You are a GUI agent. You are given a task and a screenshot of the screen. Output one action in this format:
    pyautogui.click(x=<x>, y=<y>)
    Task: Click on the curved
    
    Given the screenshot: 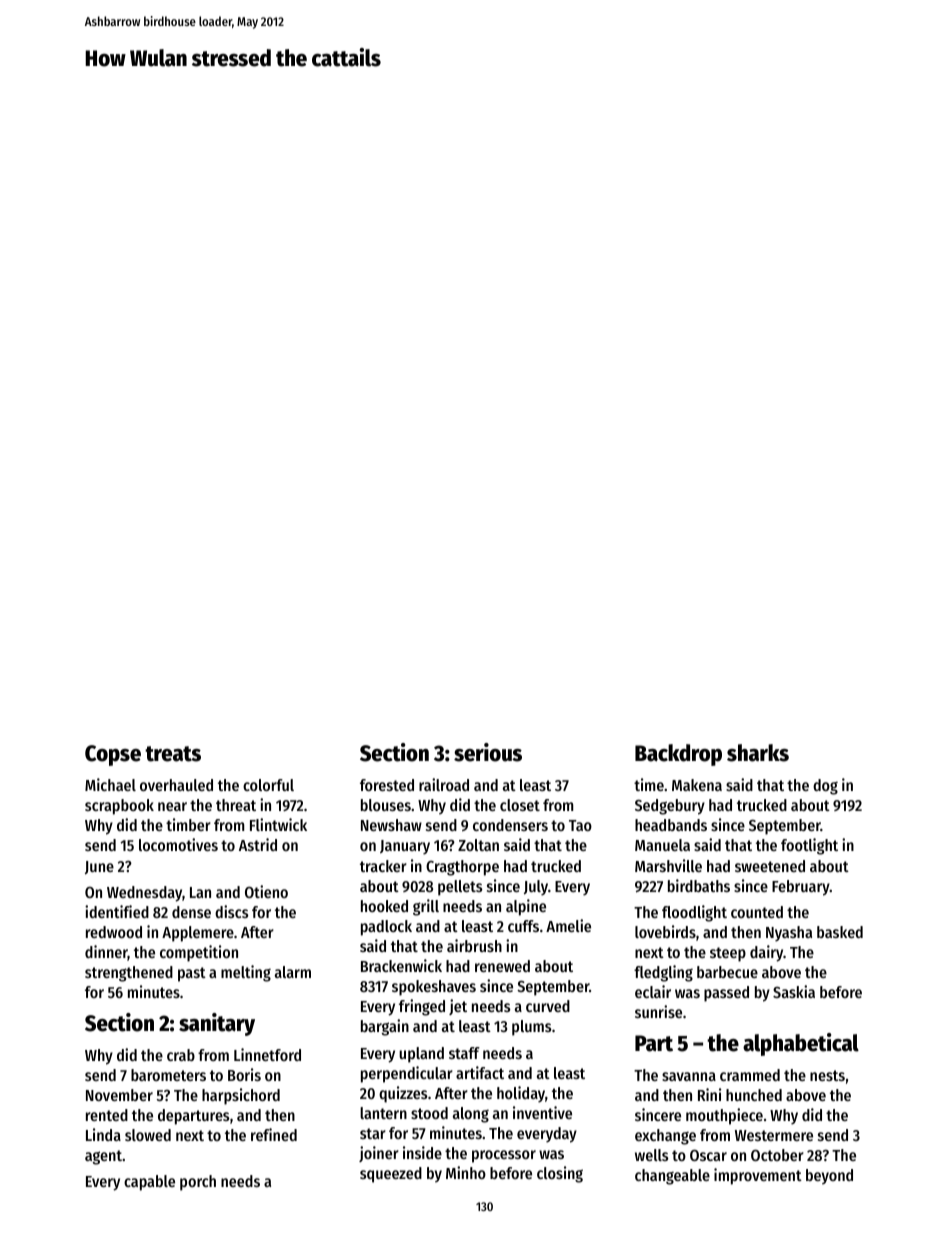 What is the action you would take?
    pyautogui.click(x=548, y=1006)
